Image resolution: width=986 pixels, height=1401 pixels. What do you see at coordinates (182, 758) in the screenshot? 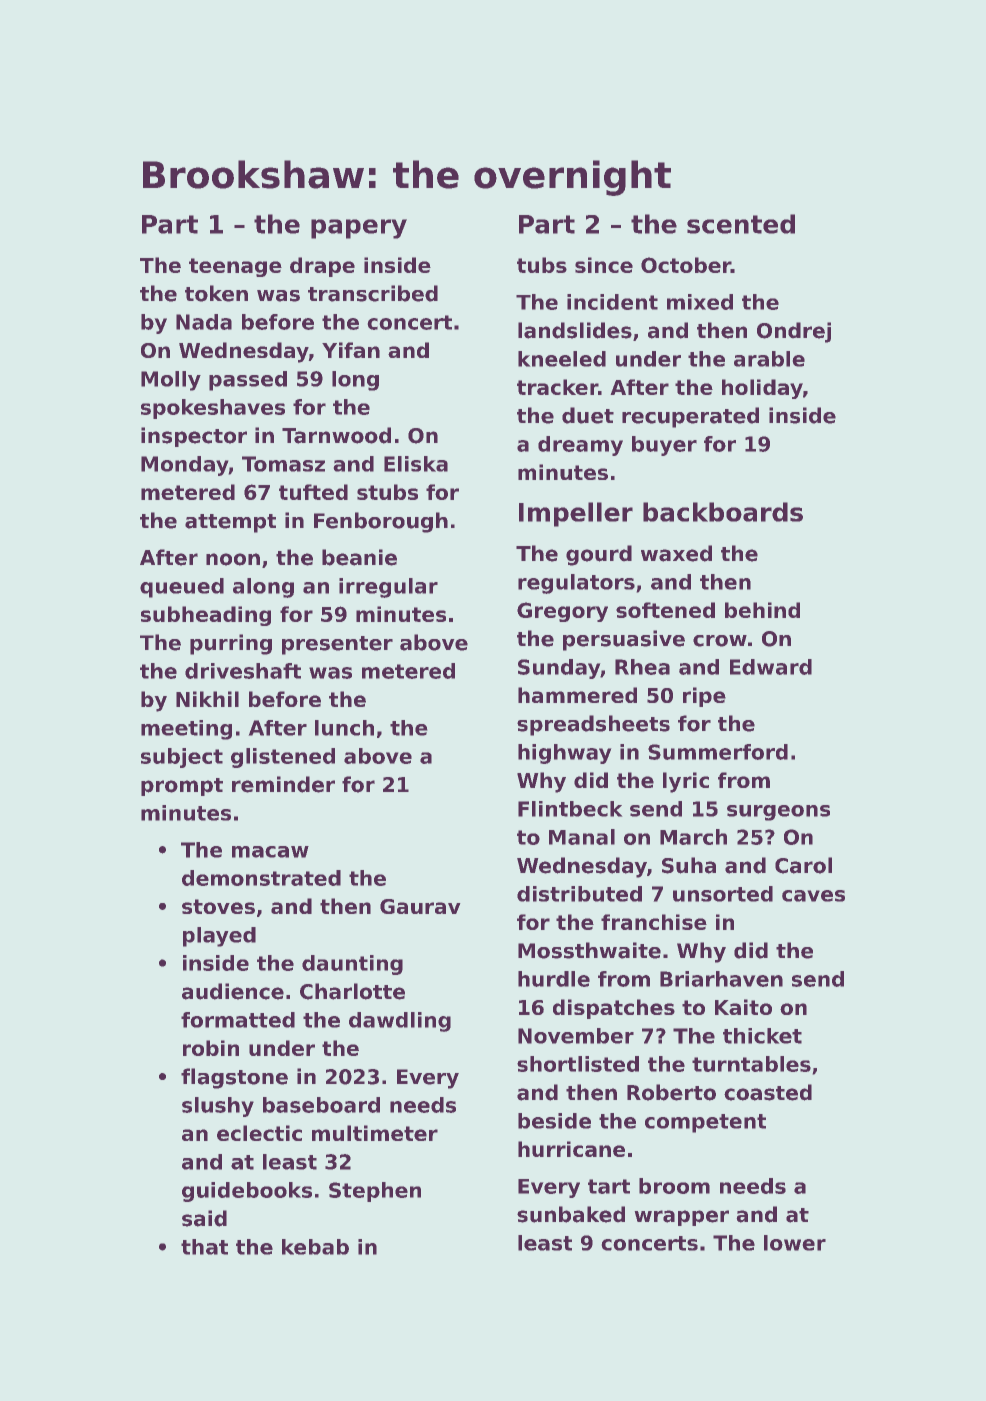
I see `subject` at bounding box center [182, 758].
